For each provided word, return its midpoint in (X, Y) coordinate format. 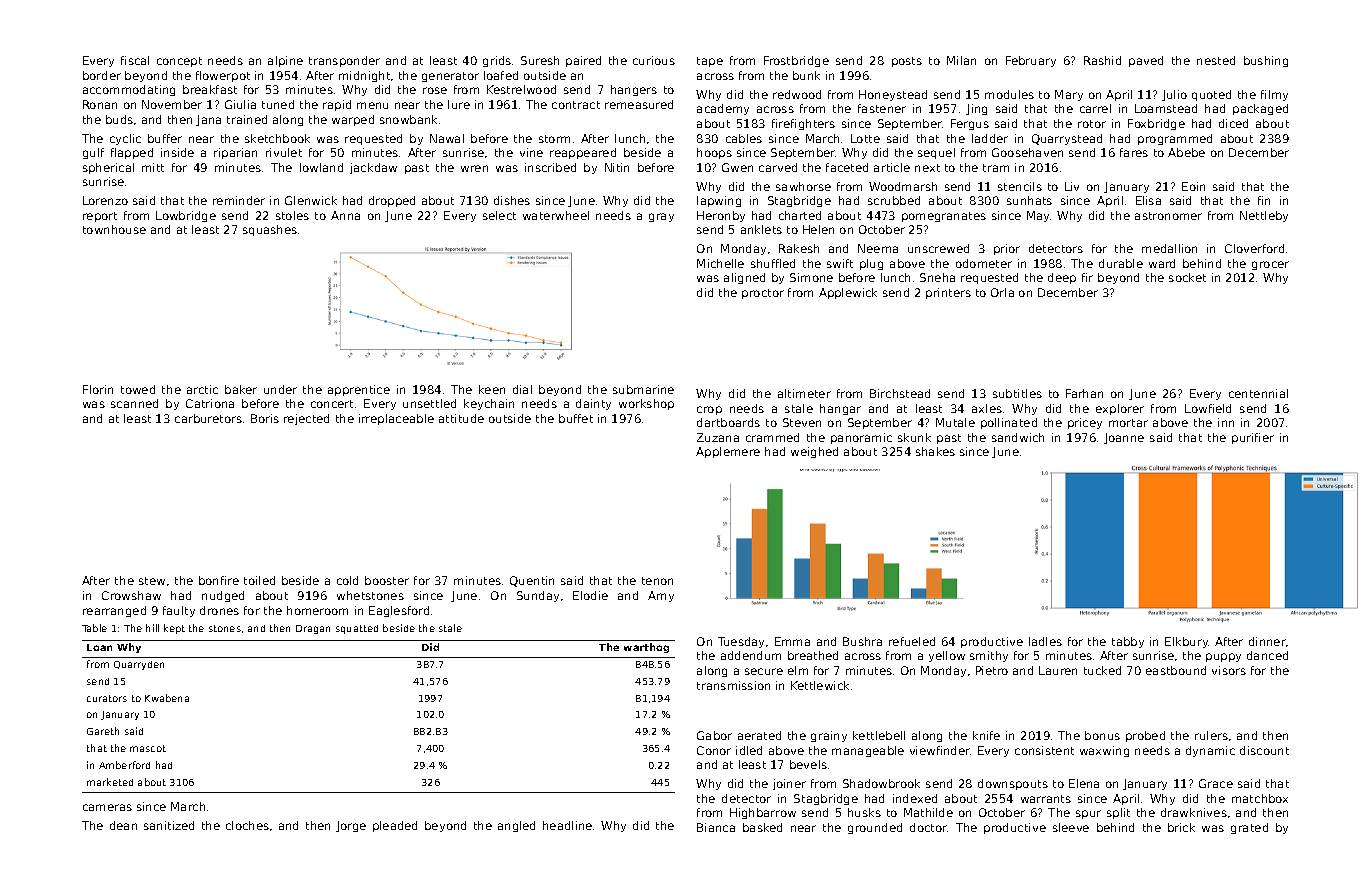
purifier (1253, 438)
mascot (148, 748)
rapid (337, 105)
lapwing (719, 201)
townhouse (114, 229)
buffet (576, 418)
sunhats (1029, 200)
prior (1007, 249)
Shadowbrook (881, 783)
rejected (306, 419)
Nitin (617, 167)
